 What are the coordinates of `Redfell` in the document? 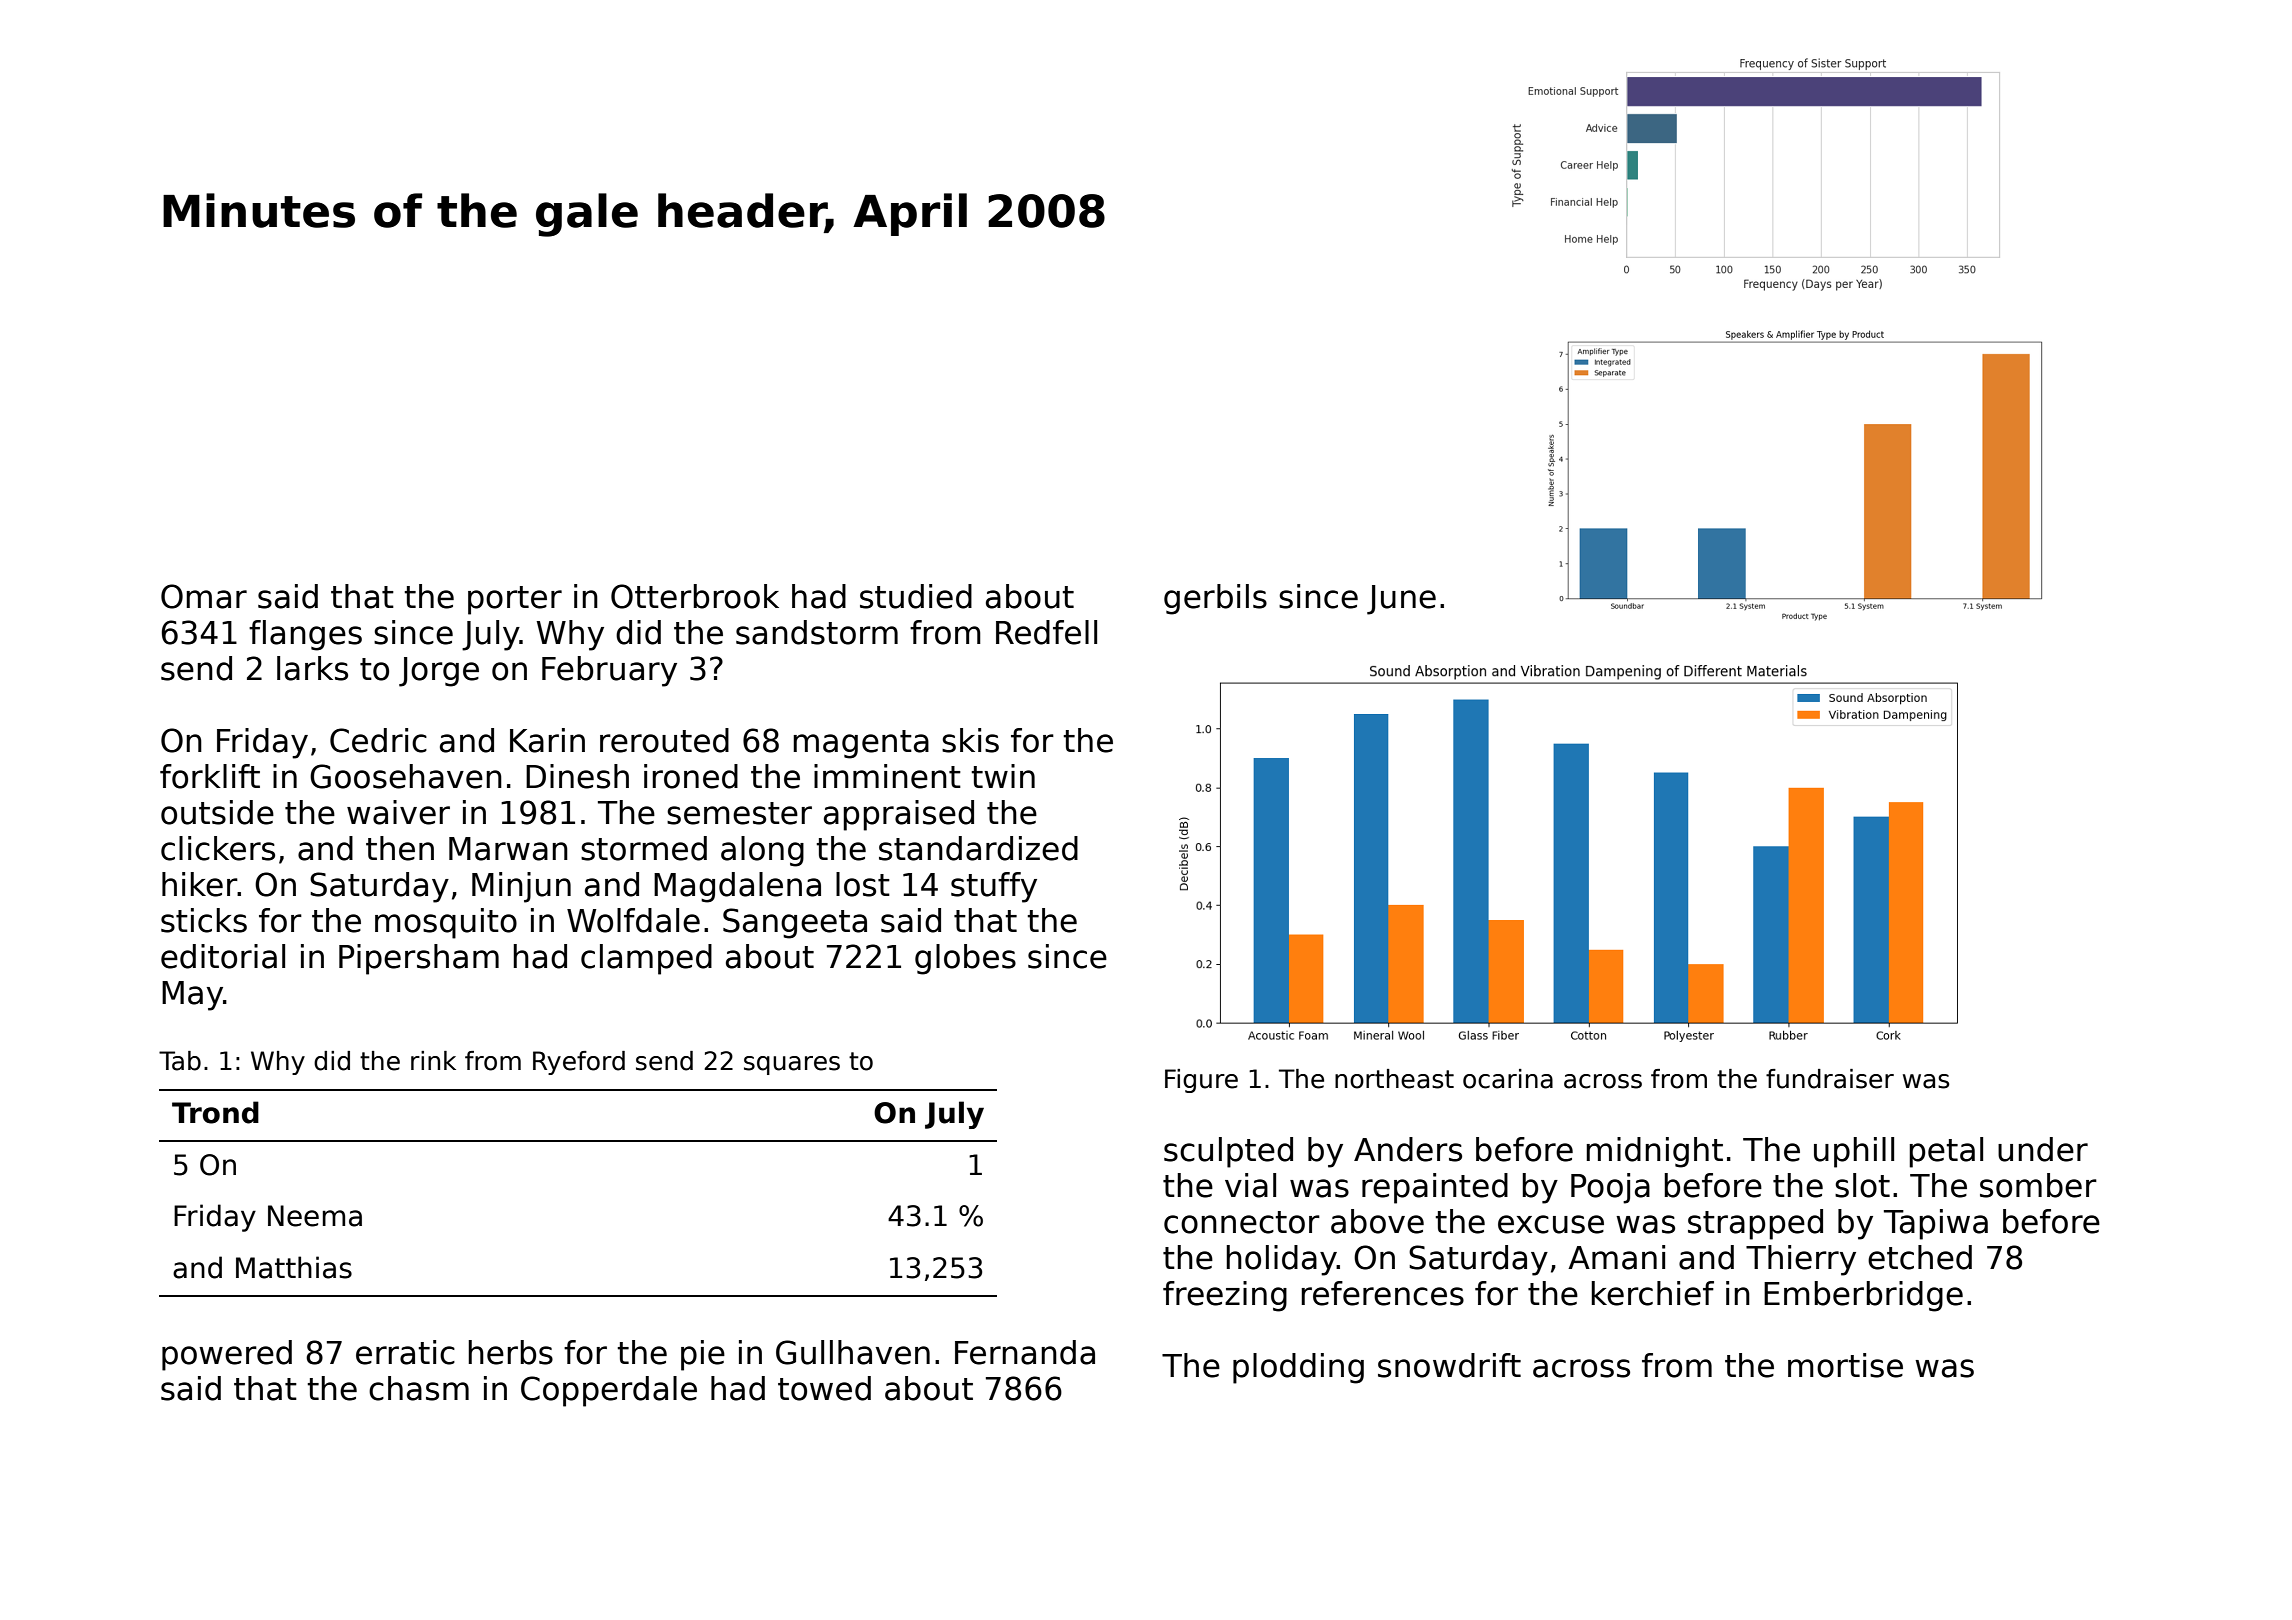 It's located at (1046, 632).
